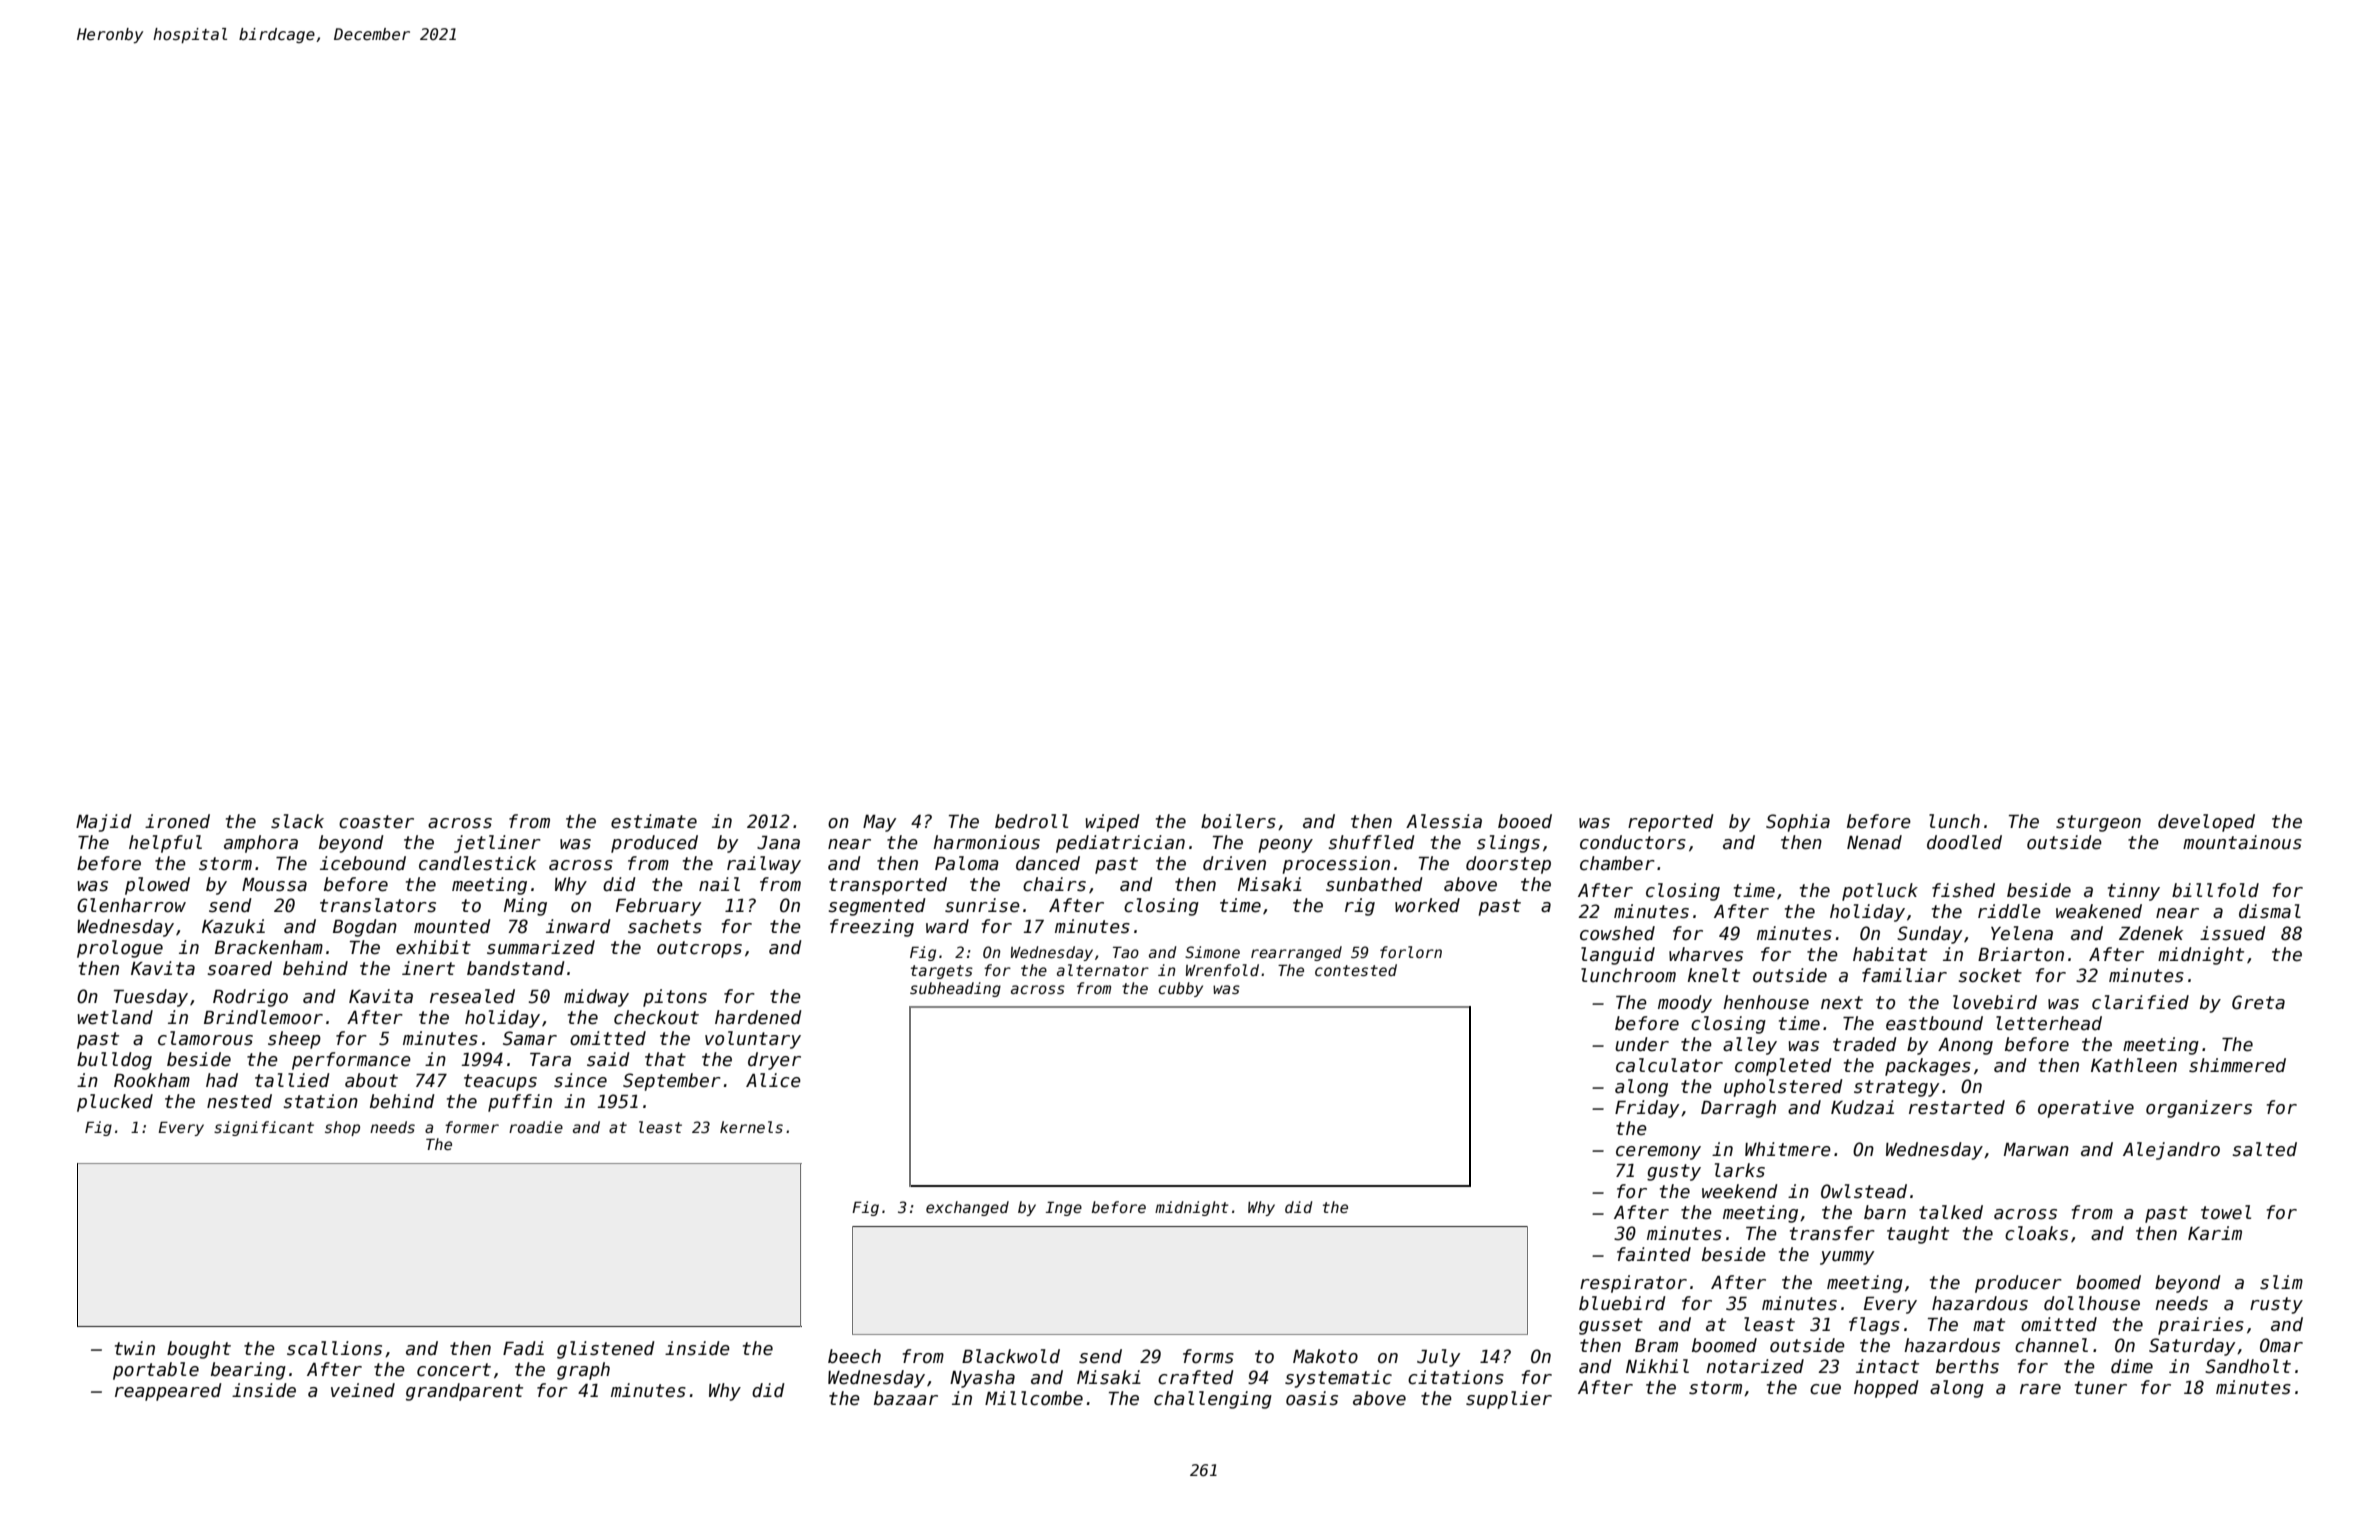 This screenshot has width=2380, height=1540. I want to click on significant, so click(264, 1128).
